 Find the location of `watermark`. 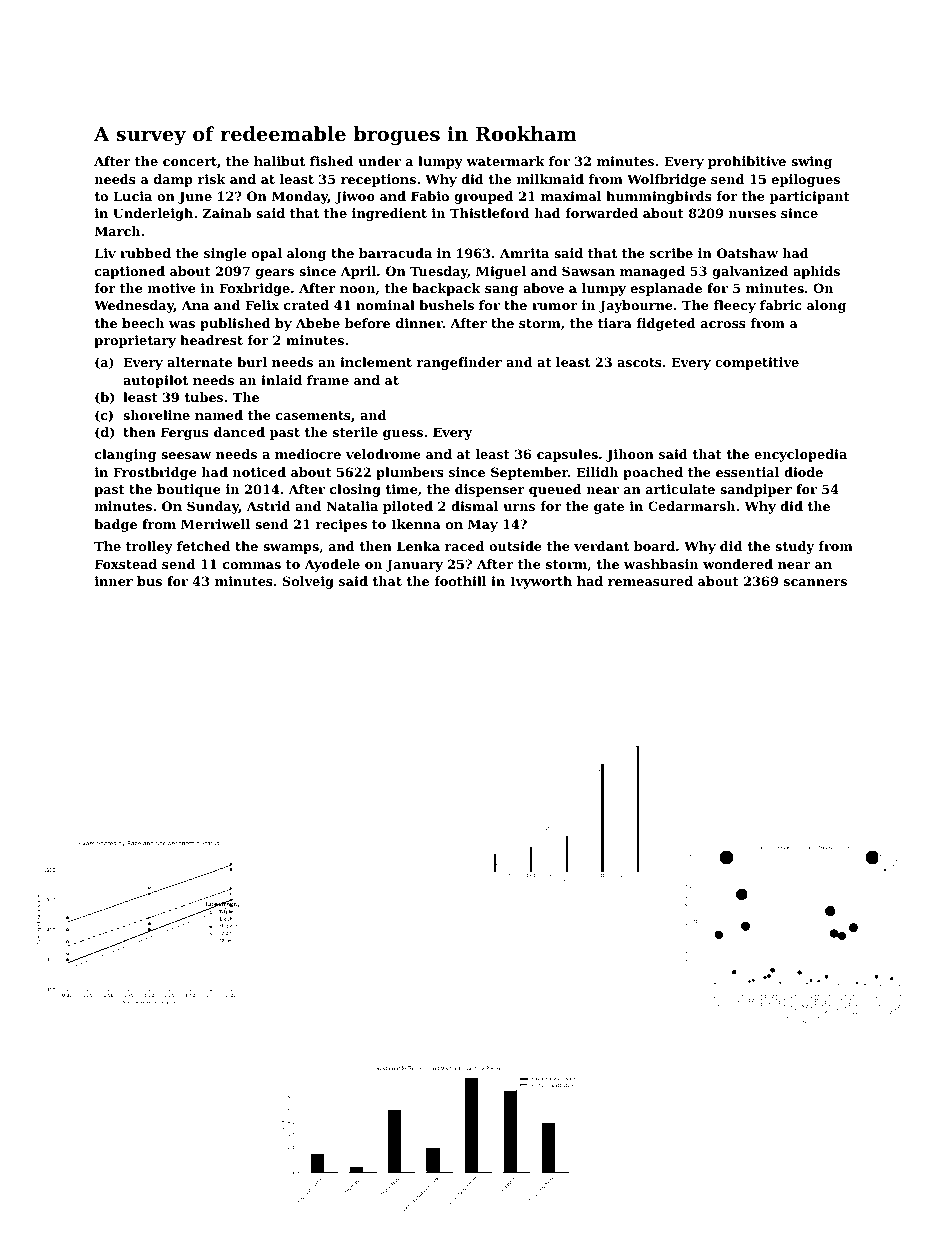

watermark is located at coordinates (506, 161).
